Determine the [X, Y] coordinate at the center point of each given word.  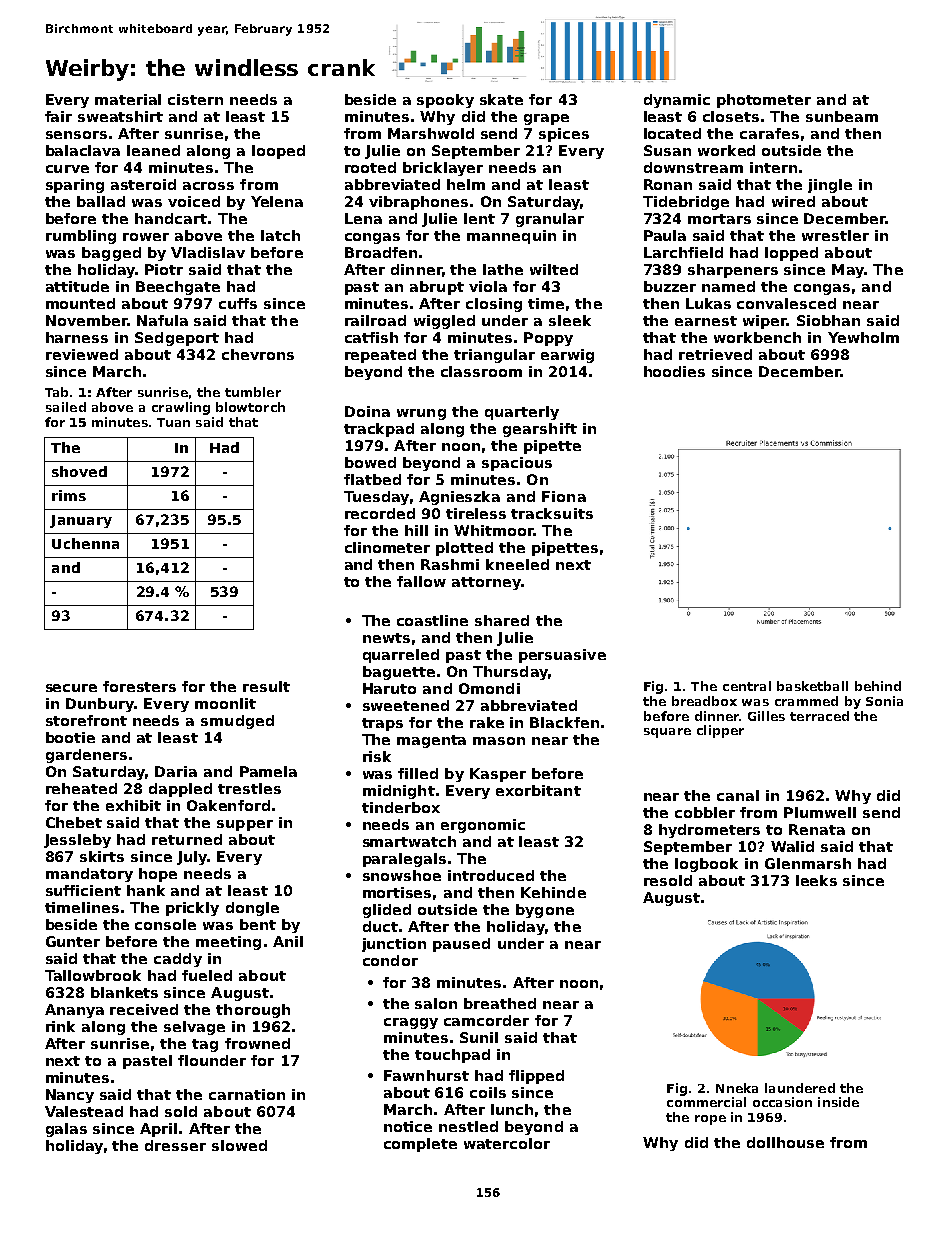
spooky [445, 101]
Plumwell [820, 812]
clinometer [387, 547]
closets [731, 116]
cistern [195, 99]
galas [66, 1130]
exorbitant [538, 790]
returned [187, 839]
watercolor [507, 1143]
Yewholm [863, 337]
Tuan [173, 422]
